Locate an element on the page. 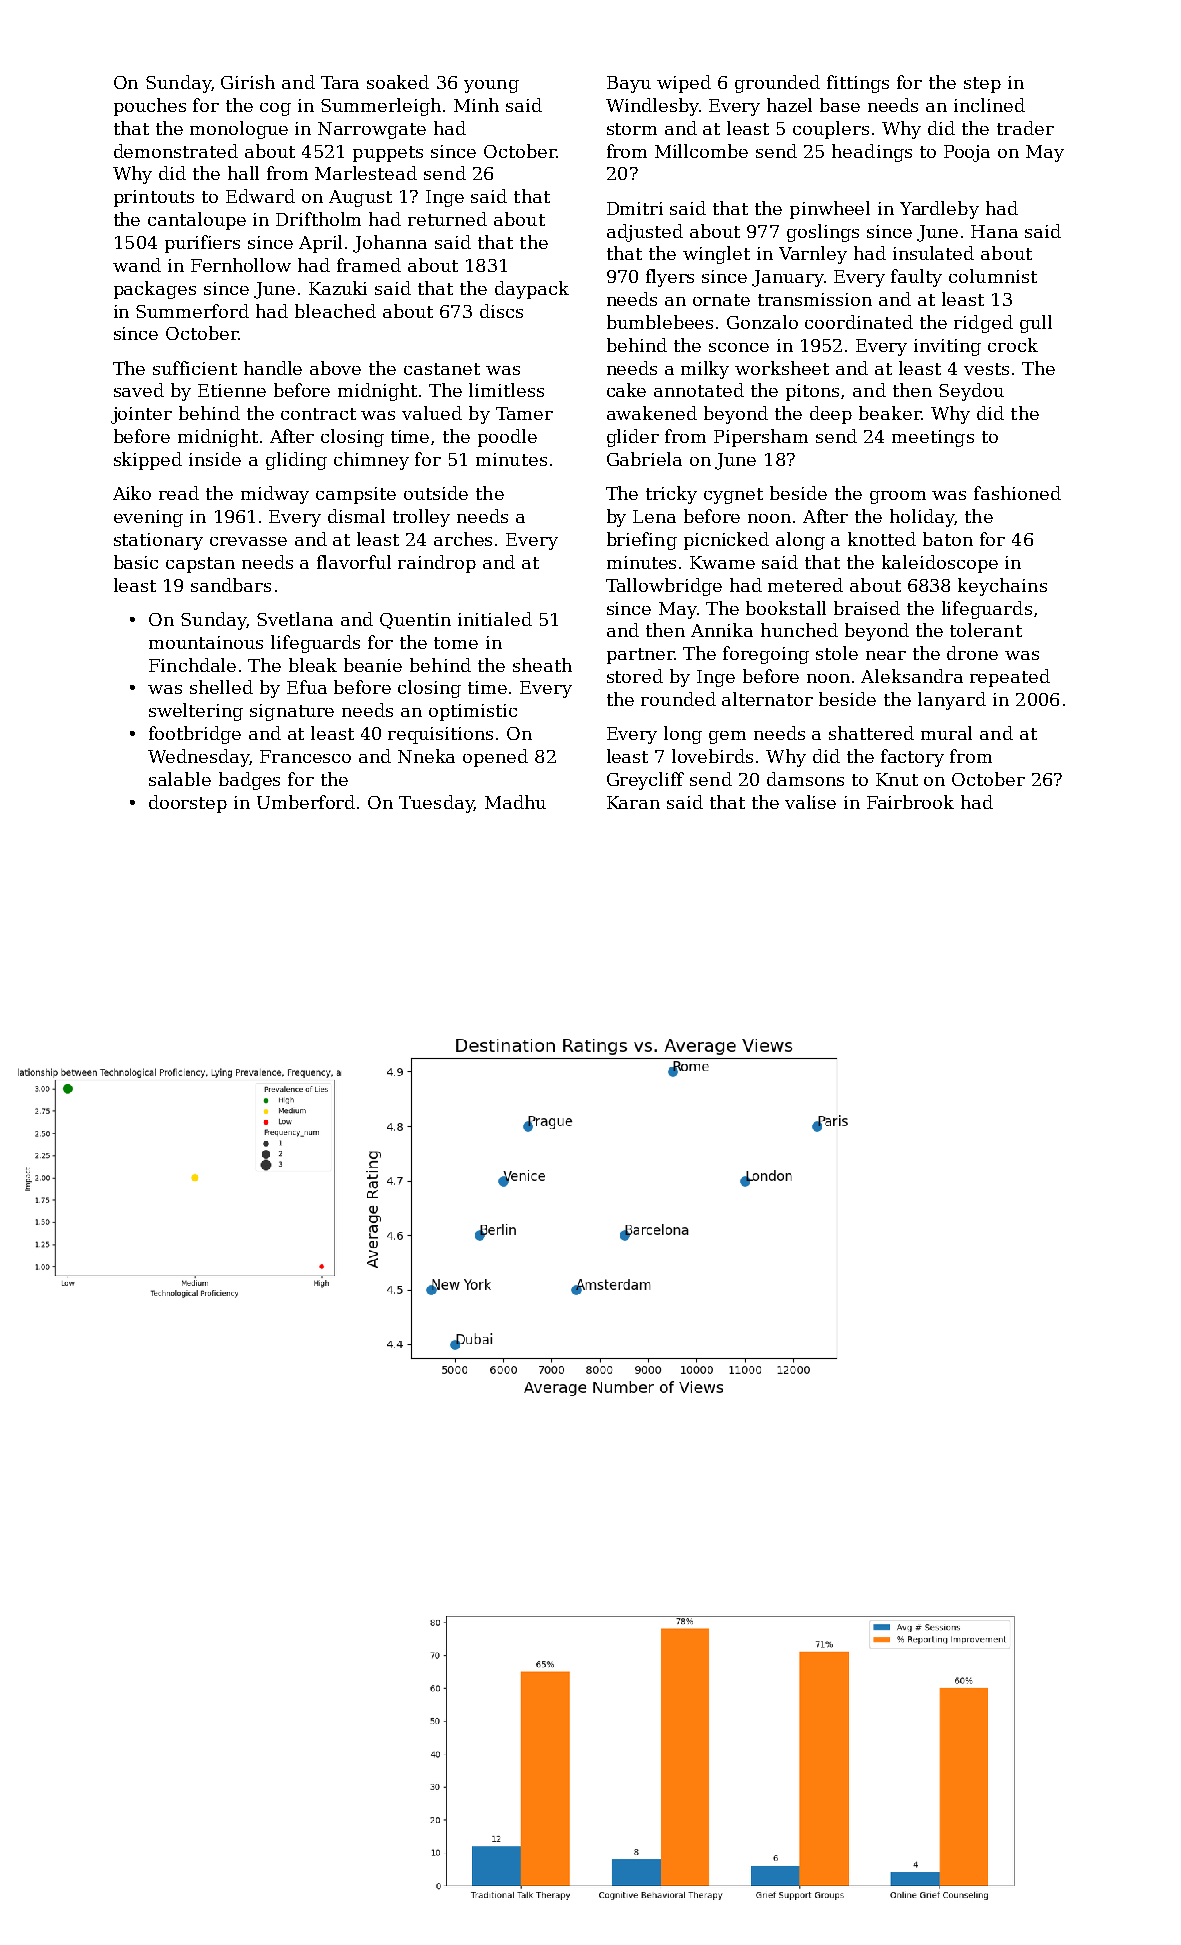 This document has width=1181, height=1945. transmission is located at coordinates (815, 299).
